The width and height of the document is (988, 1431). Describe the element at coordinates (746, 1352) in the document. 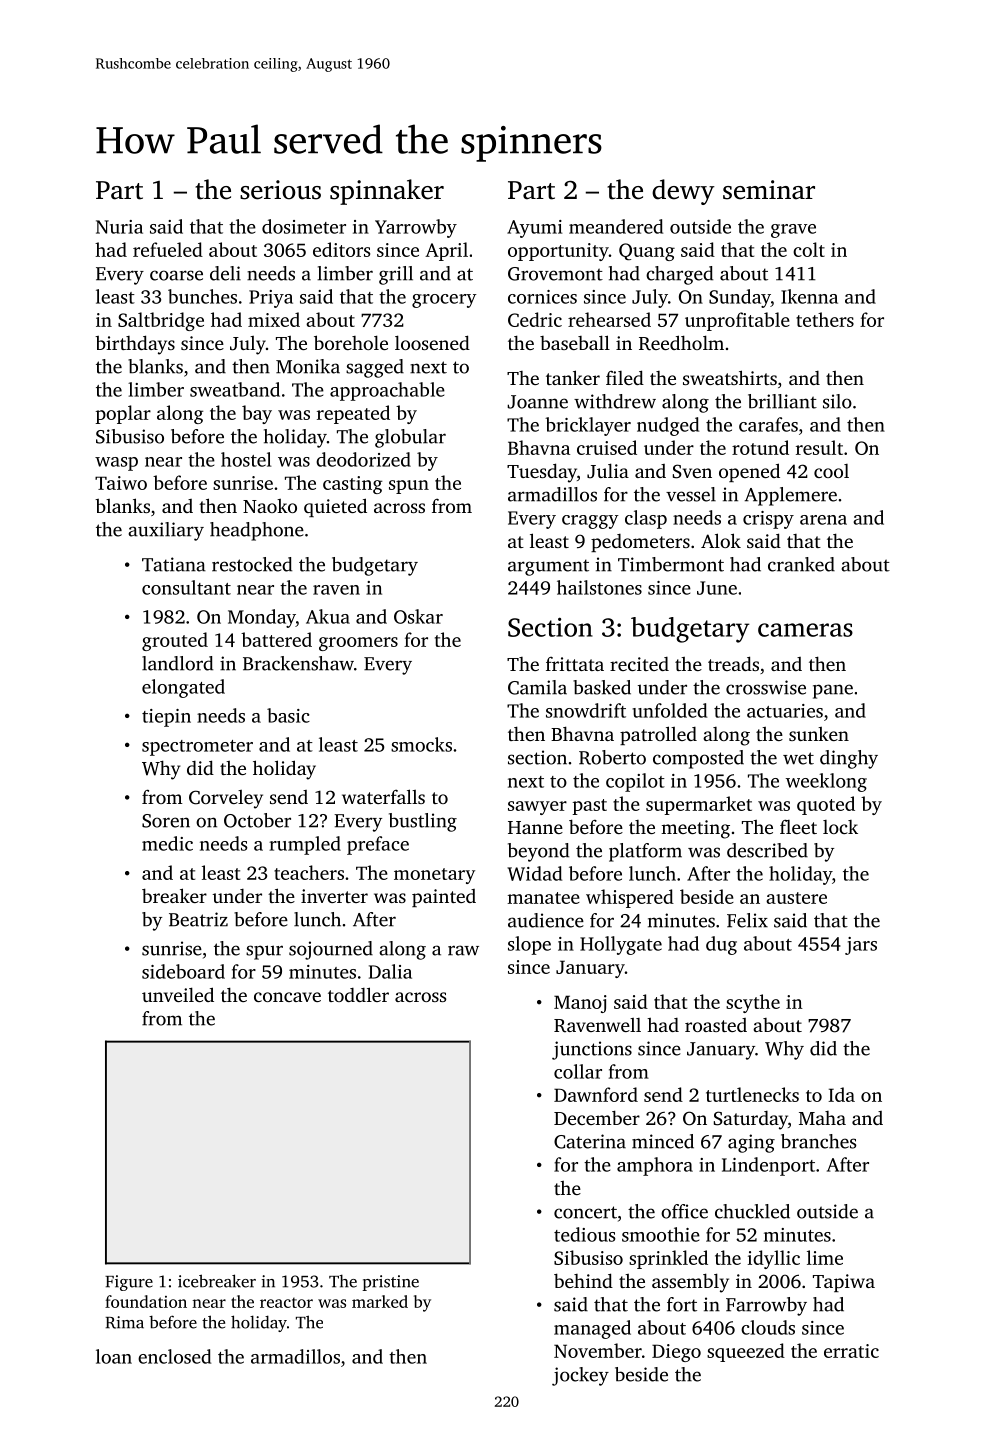

I see `squeezed` at that location.
